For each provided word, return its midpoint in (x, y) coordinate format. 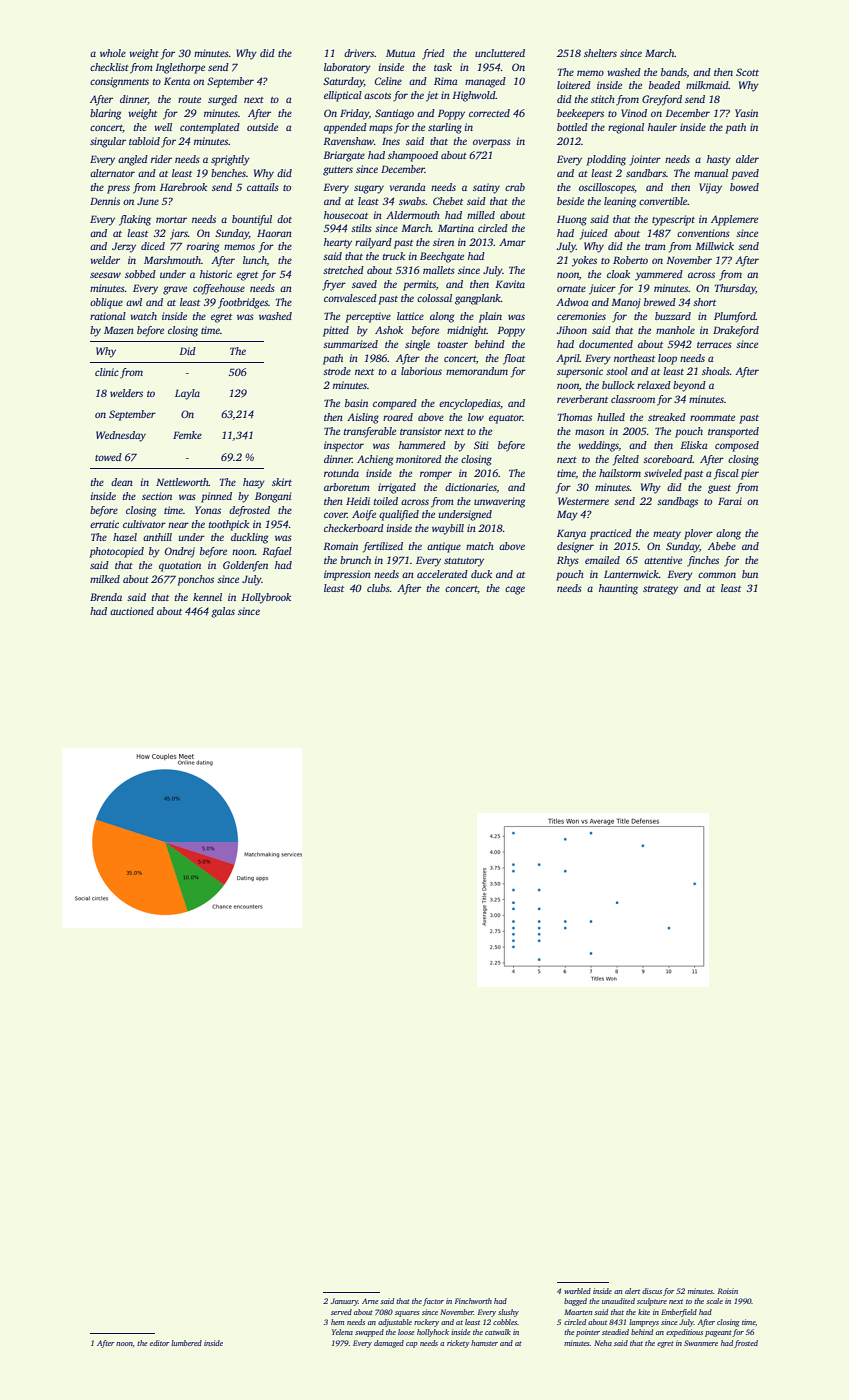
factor (433, 1302)
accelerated (442, 574)
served (341, 1312)
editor (160, 1343)
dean (122, 482)
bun (750, 574)
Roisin (728, 1291)
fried (433, 54)
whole (113, 53)
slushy (508, 1313)
